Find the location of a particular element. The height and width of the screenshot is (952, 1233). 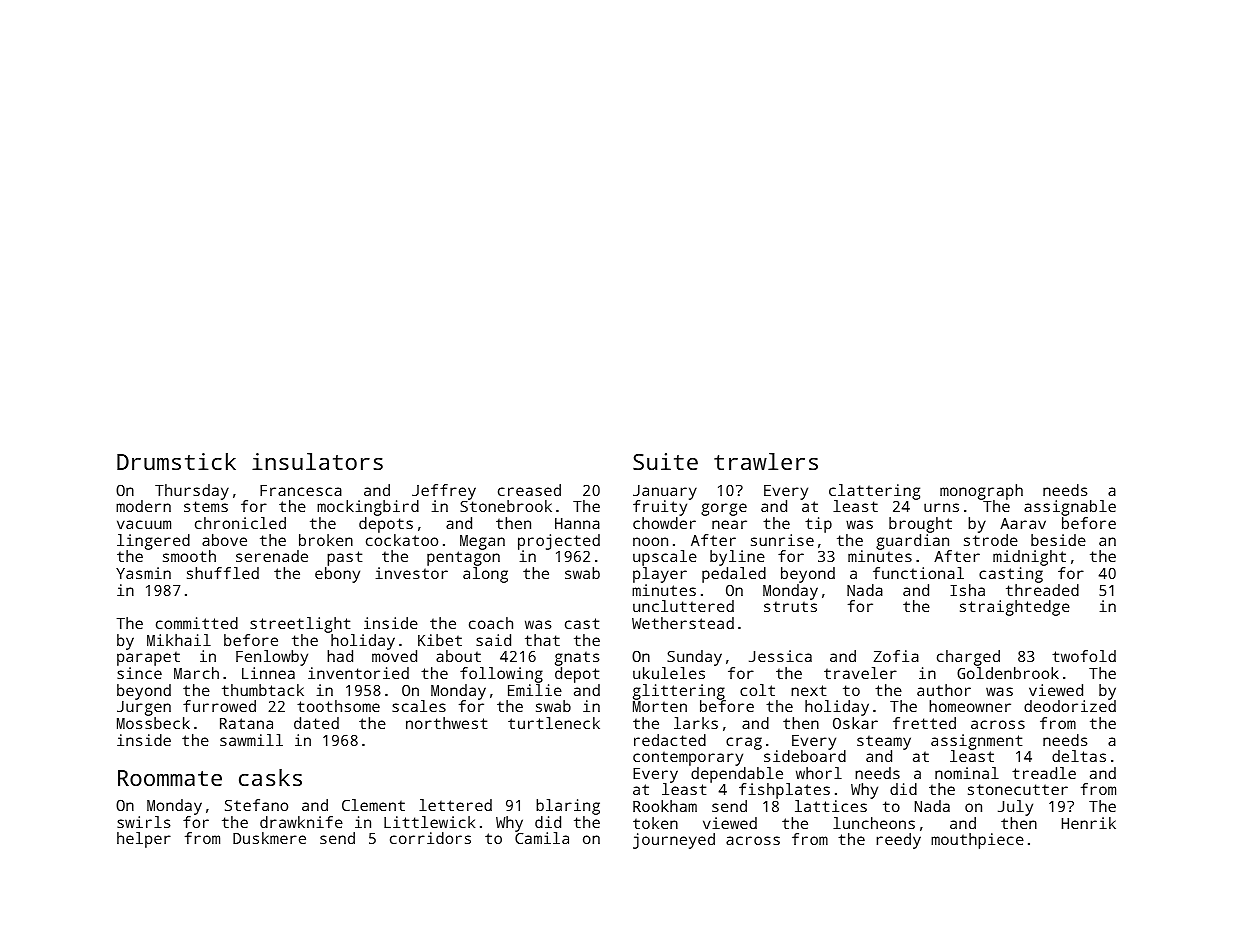

uncluttered is located at coordinates (683, 606).
